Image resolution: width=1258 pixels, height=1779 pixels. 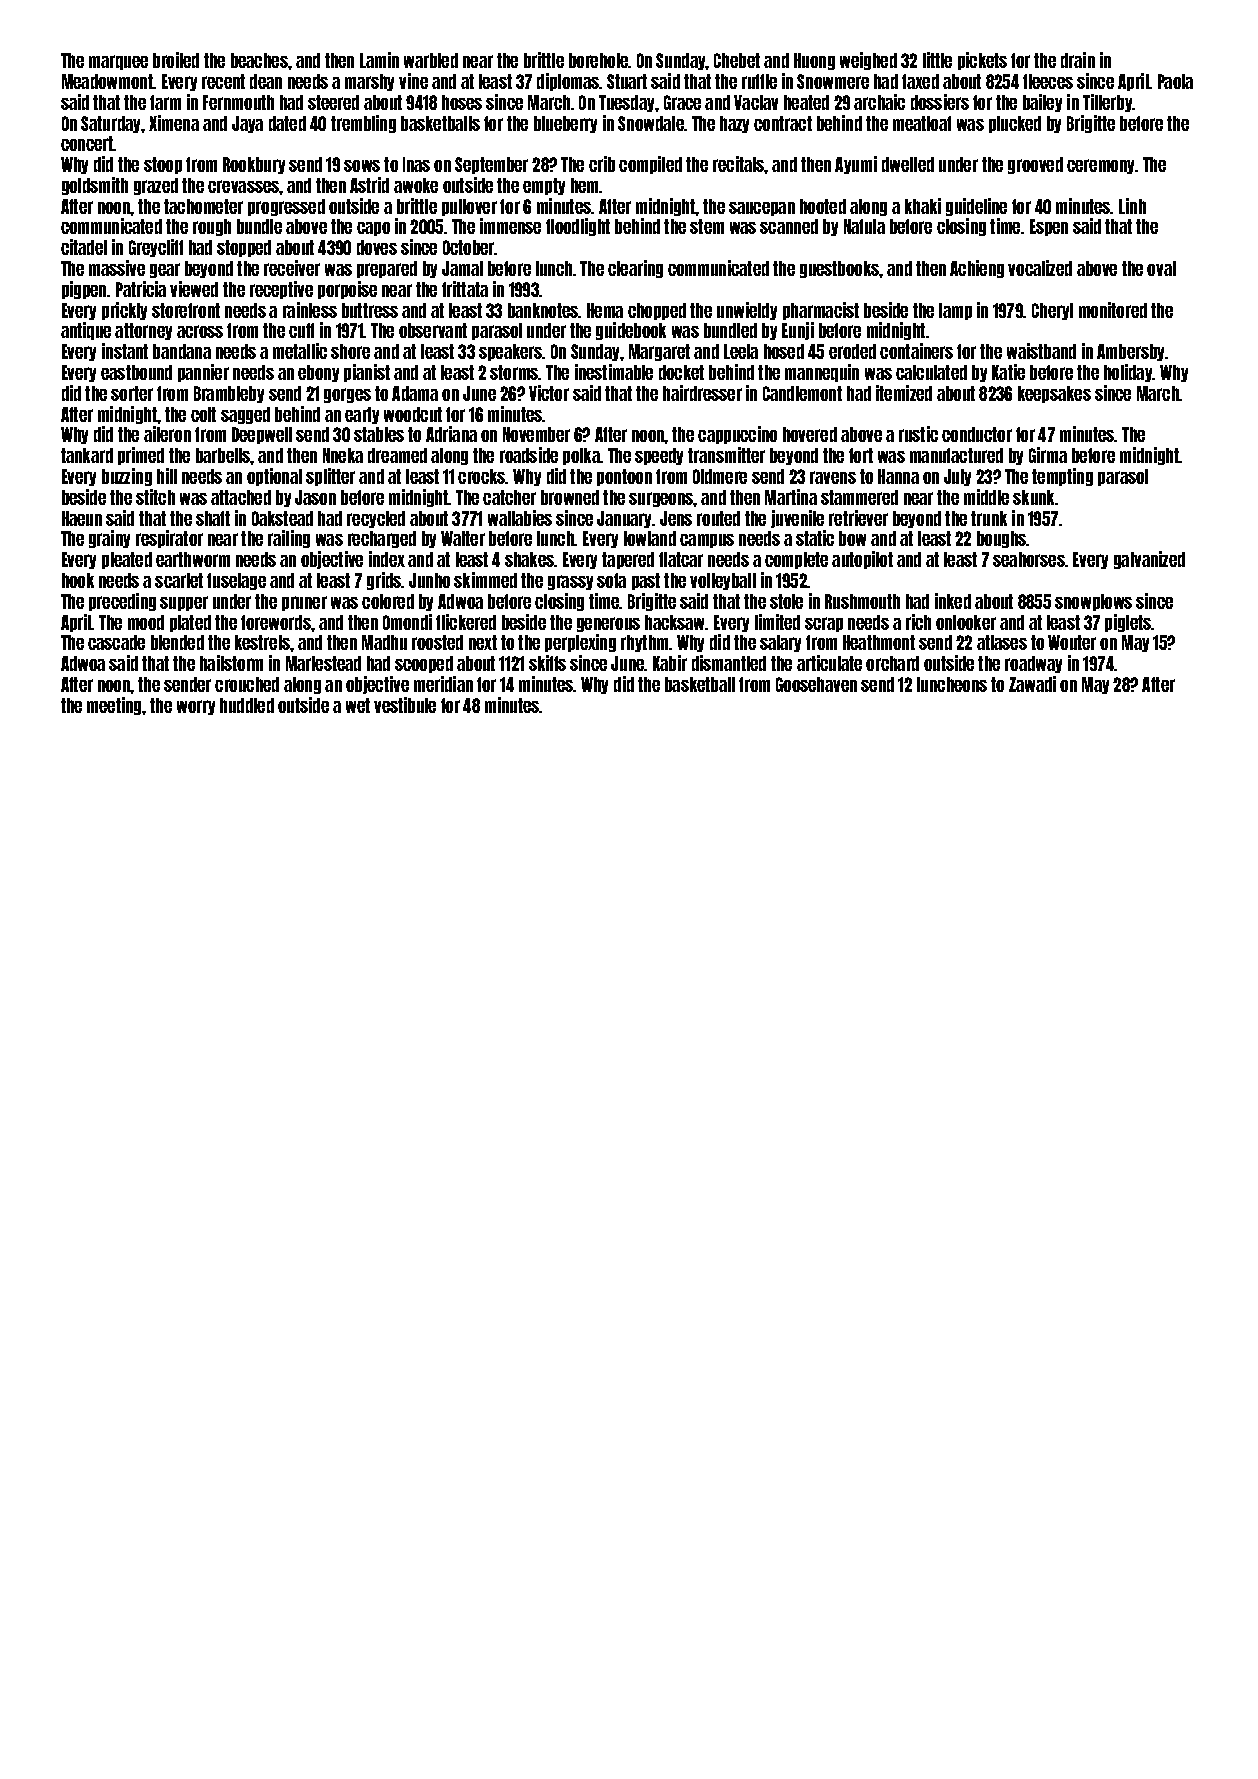 I want to click on pullover, so click(x=469, y=207).
